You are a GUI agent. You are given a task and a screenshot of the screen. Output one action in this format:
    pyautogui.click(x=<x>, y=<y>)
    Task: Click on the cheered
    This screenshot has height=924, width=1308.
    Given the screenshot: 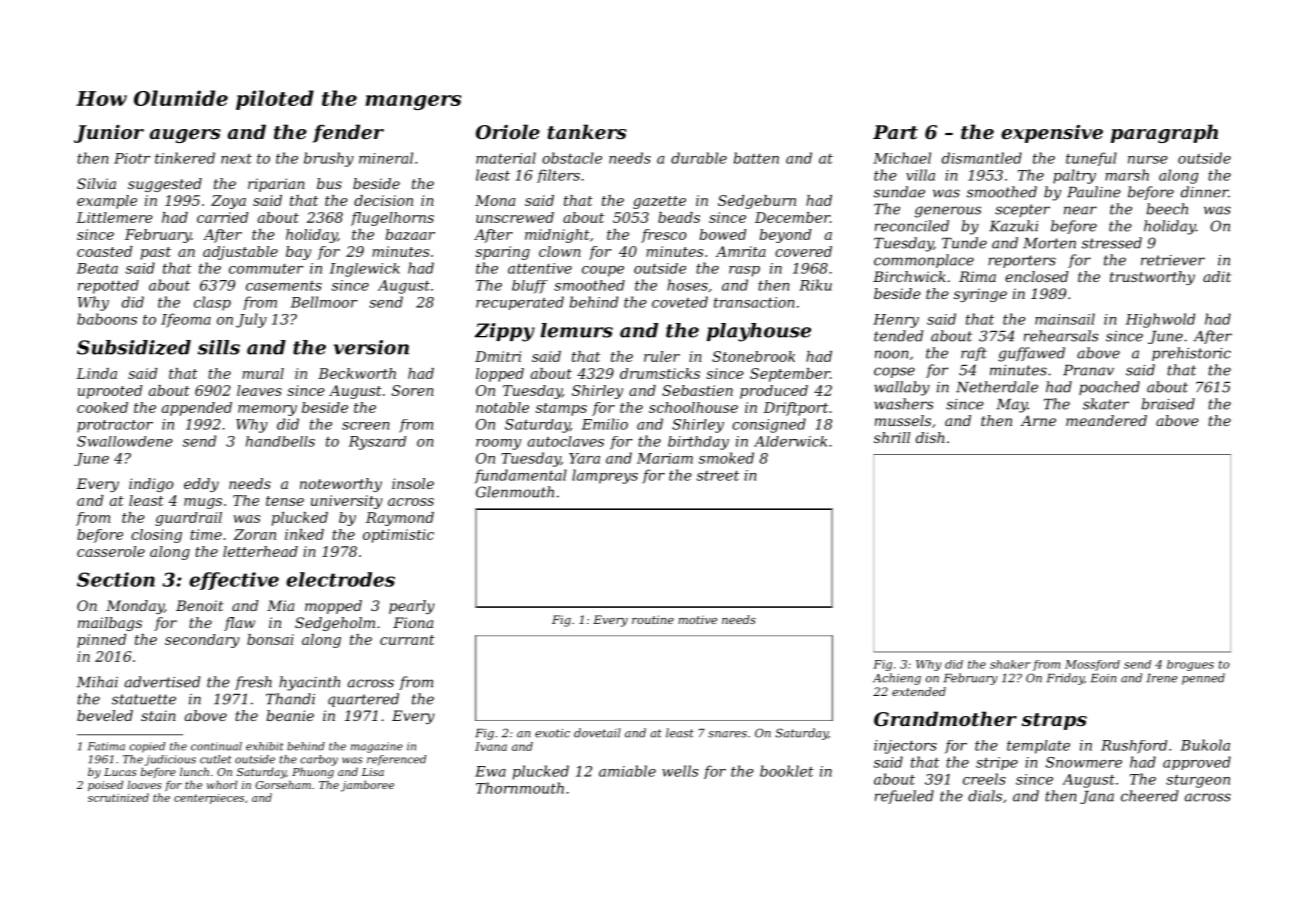 What is the action you would take?
    pyautogui.click(x=1149, y=796)
